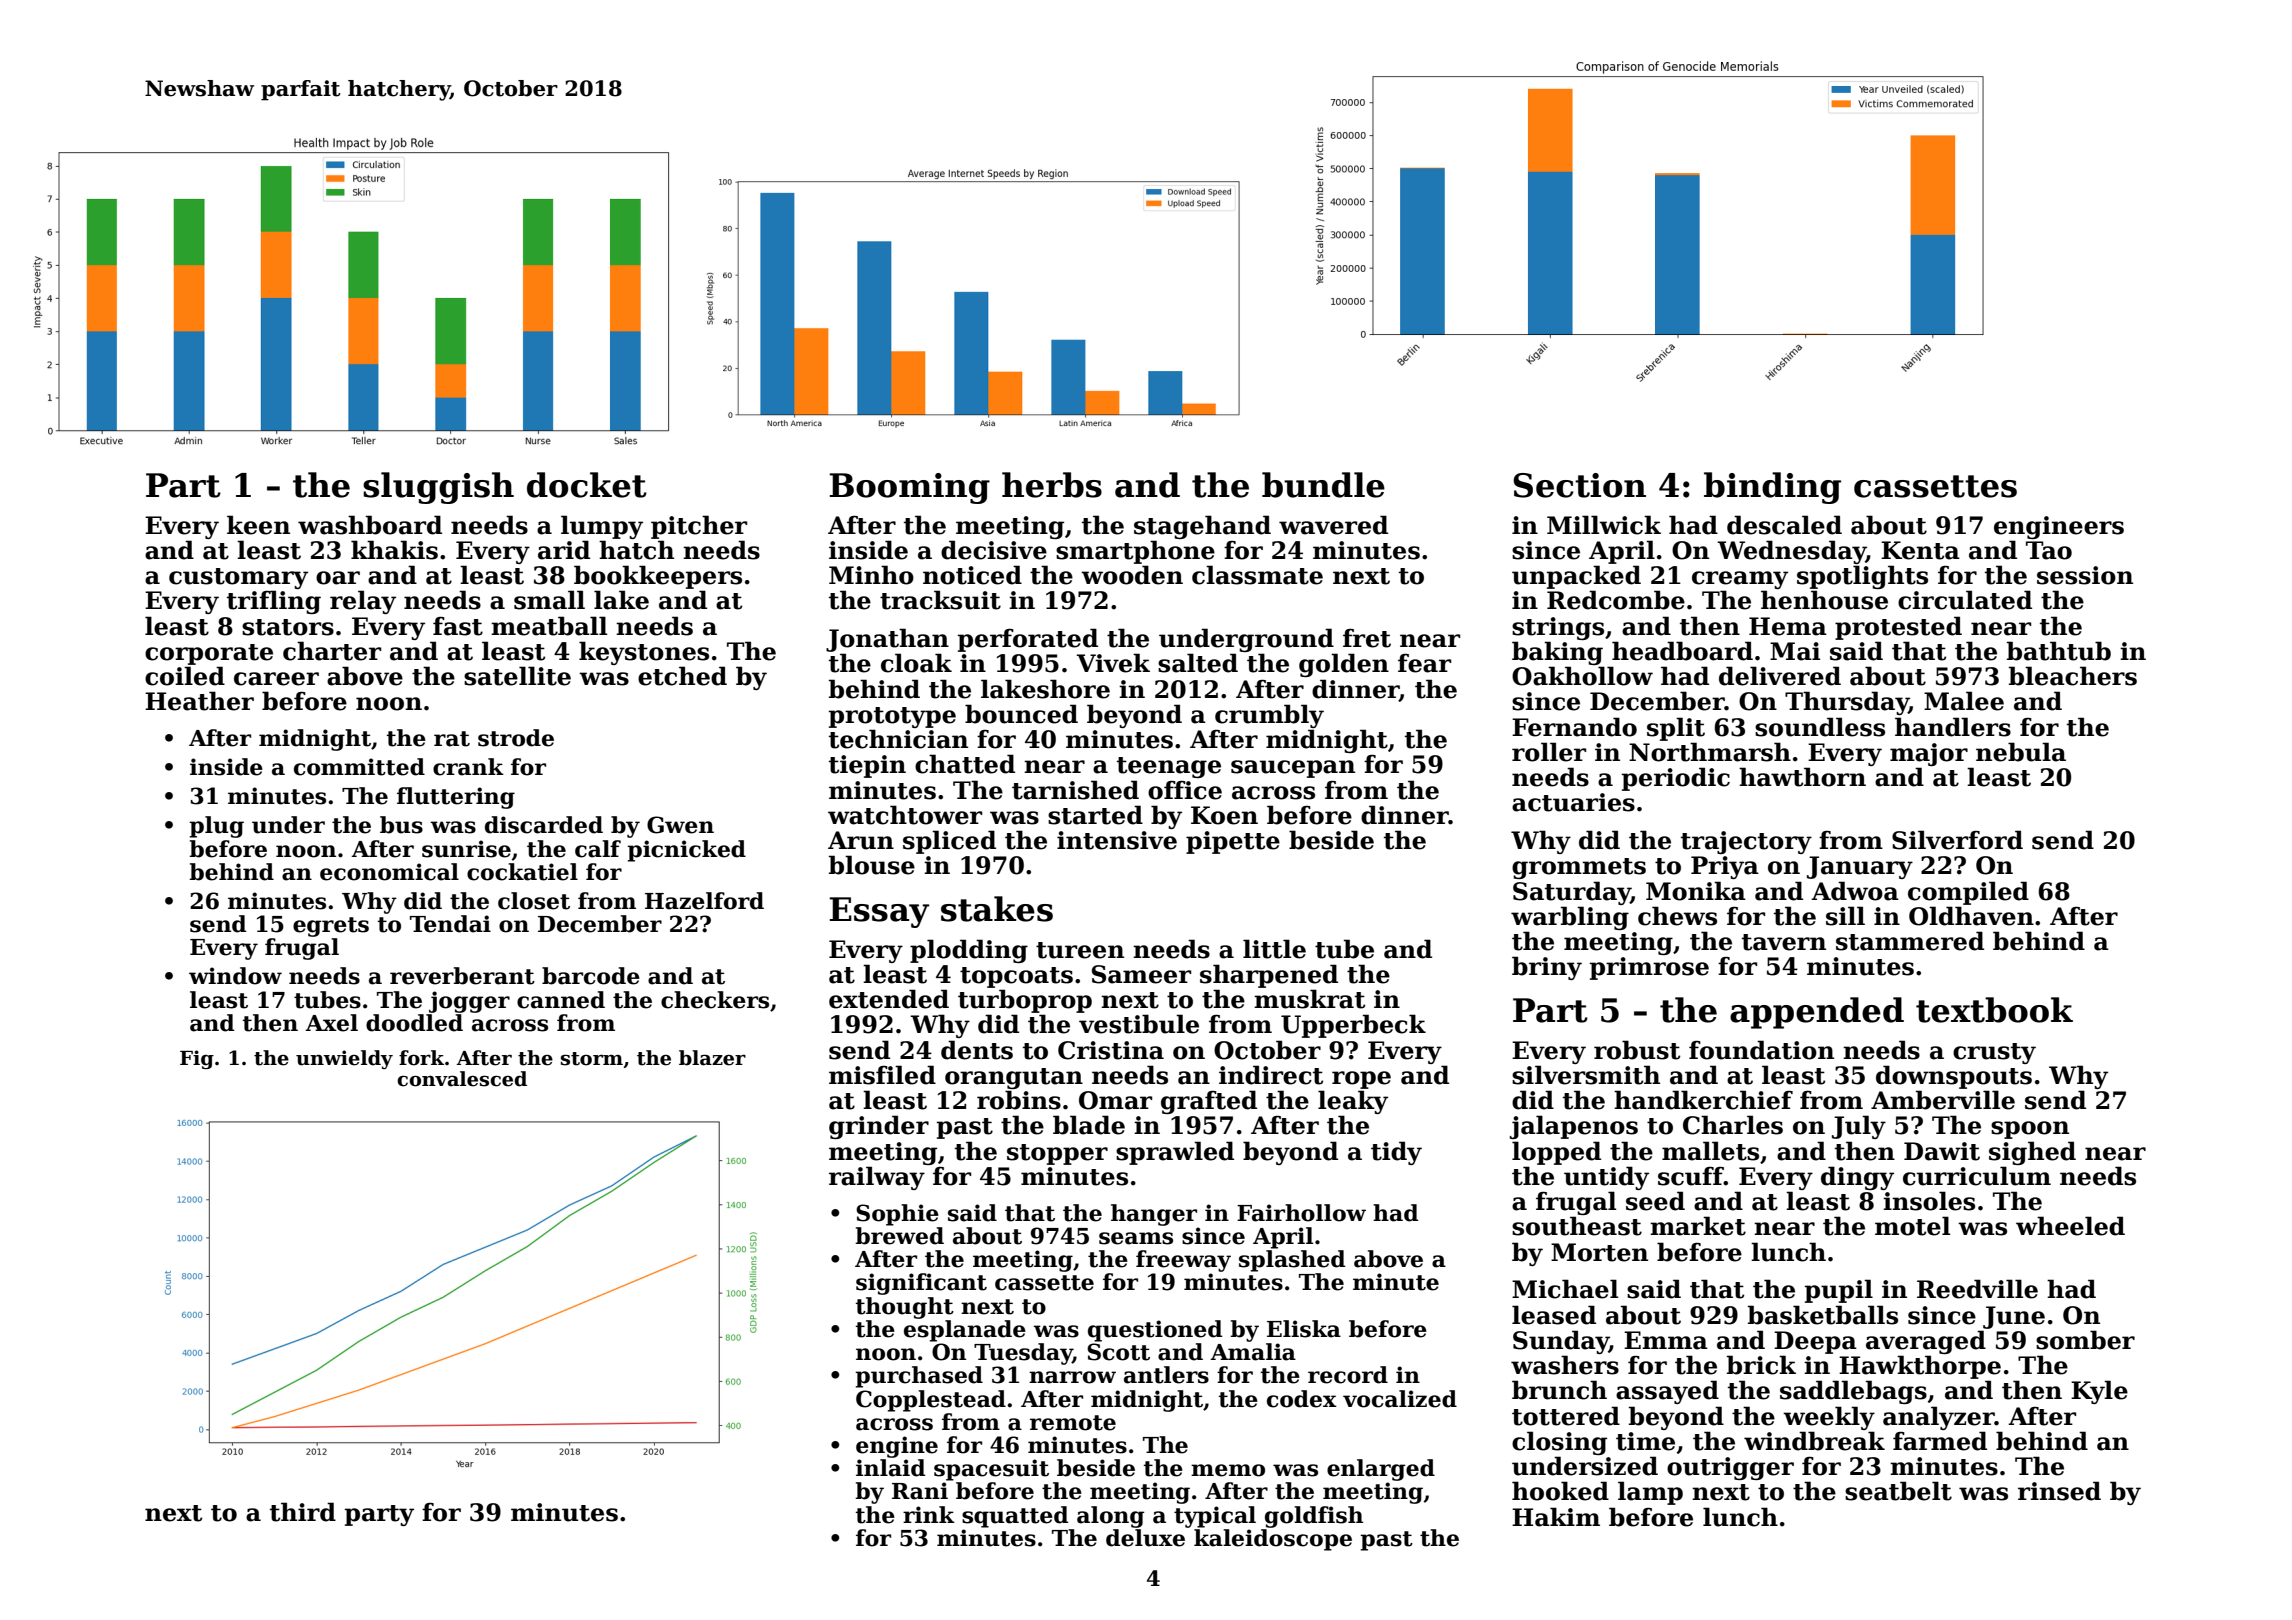  What do you see at coordinates (456, 798) in the screenshot?
I see `fluttering` at bounding box center [456, 798].
